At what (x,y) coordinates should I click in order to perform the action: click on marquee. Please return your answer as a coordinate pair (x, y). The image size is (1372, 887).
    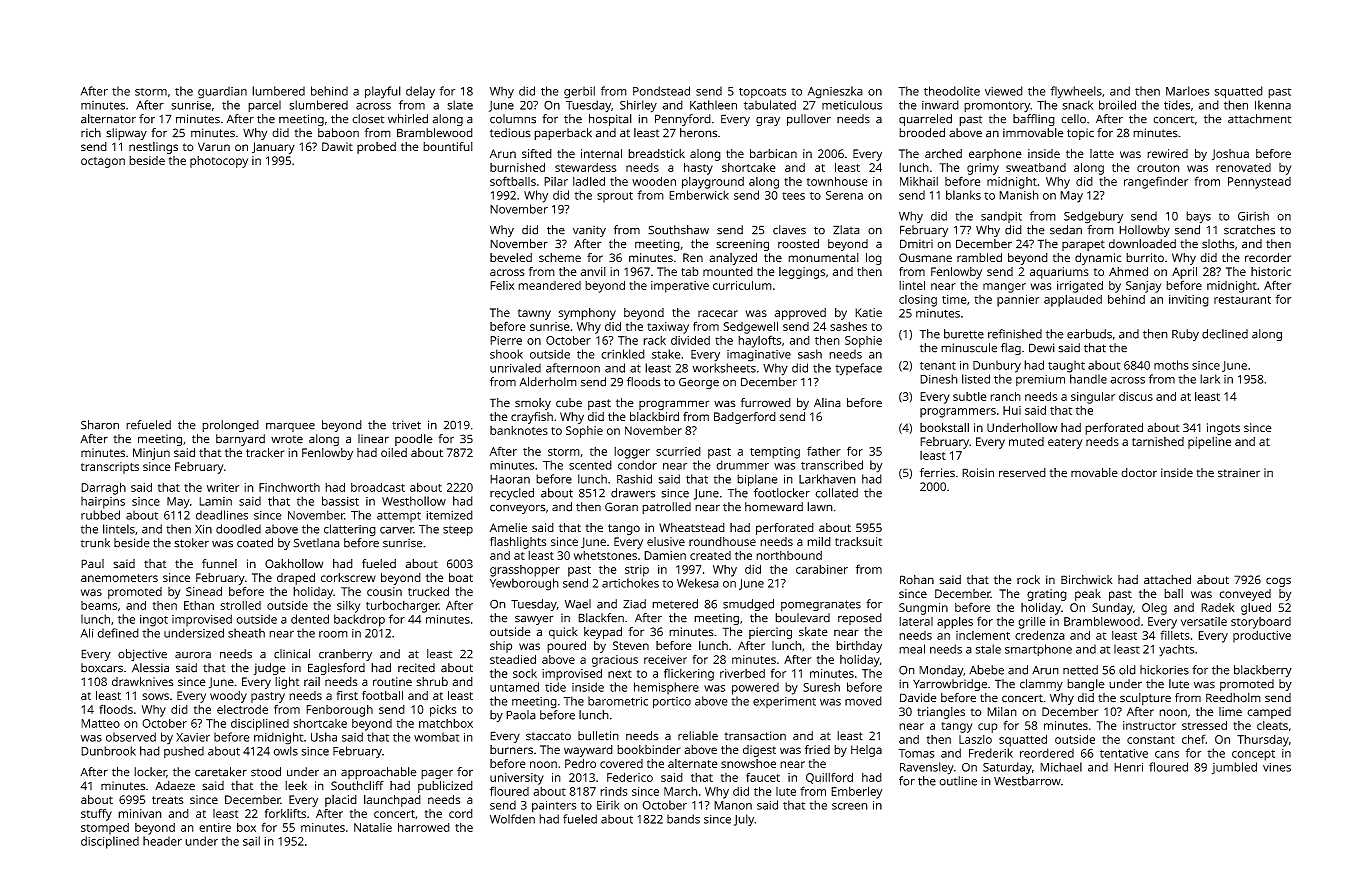
    Looking at the image, I should click on (290, 427).
